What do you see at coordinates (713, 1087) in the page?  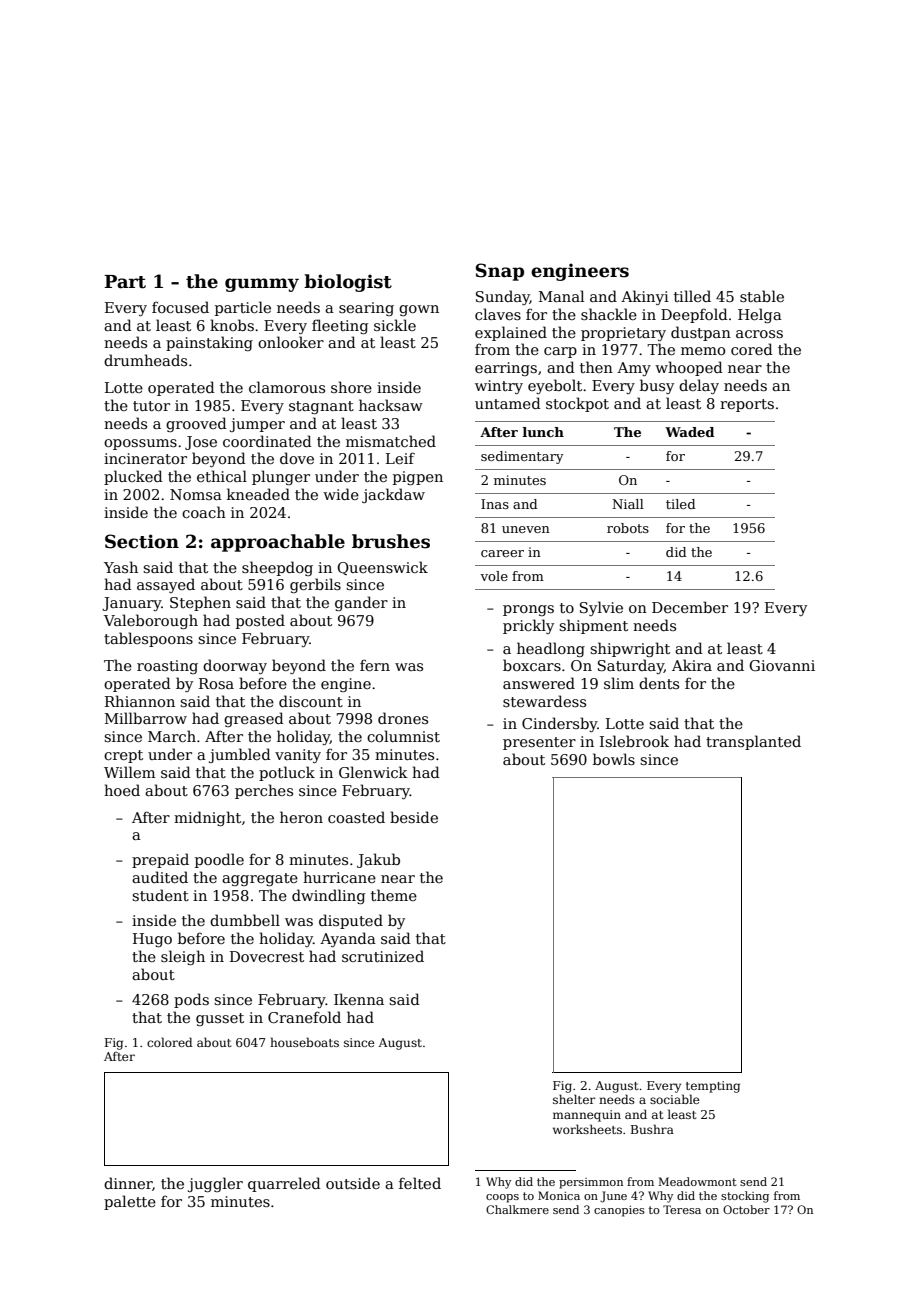 I see `tempting` at bounding box center [713, 1087].
